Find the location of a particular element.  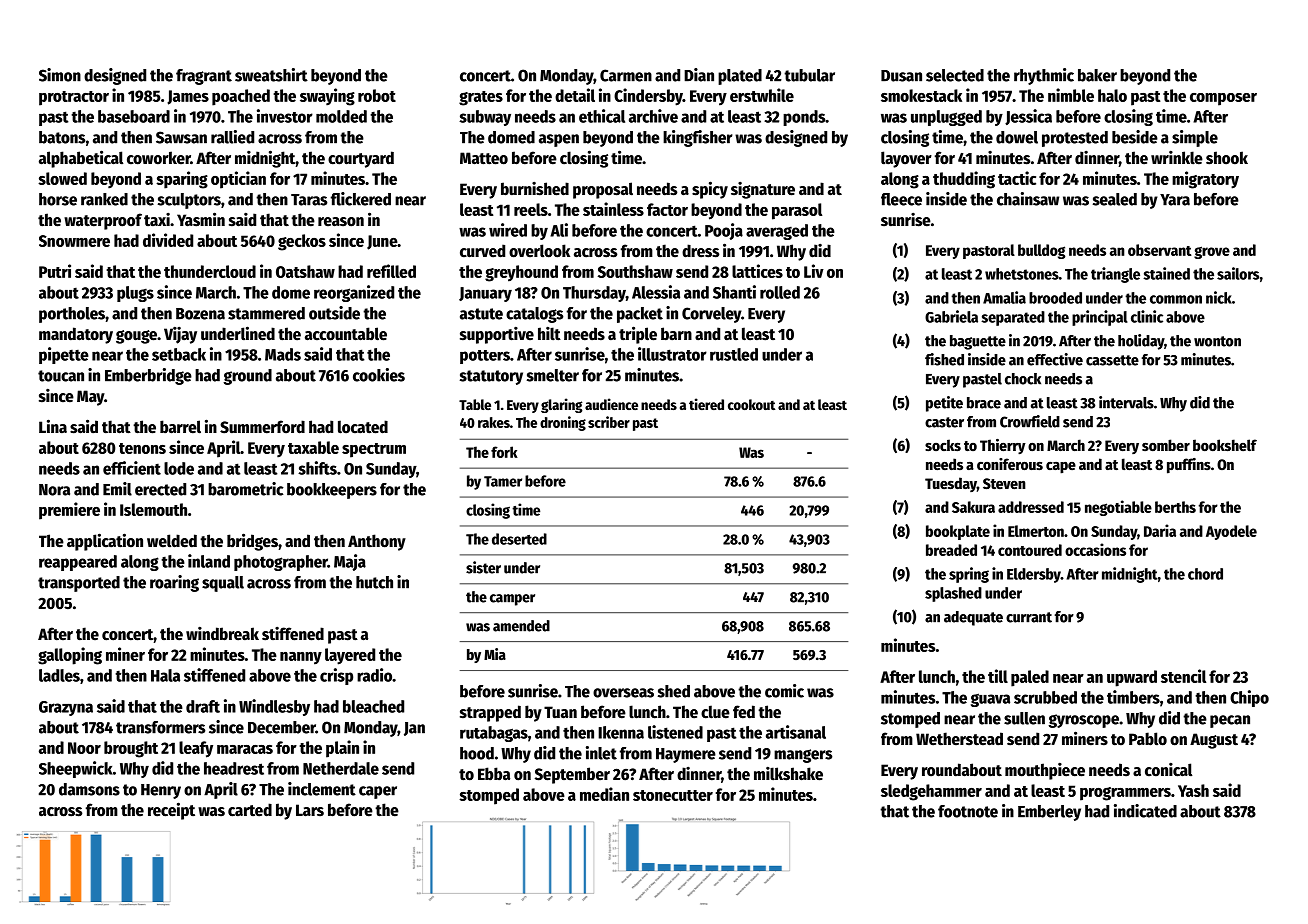

plain is located at coordinates (342, 749).
